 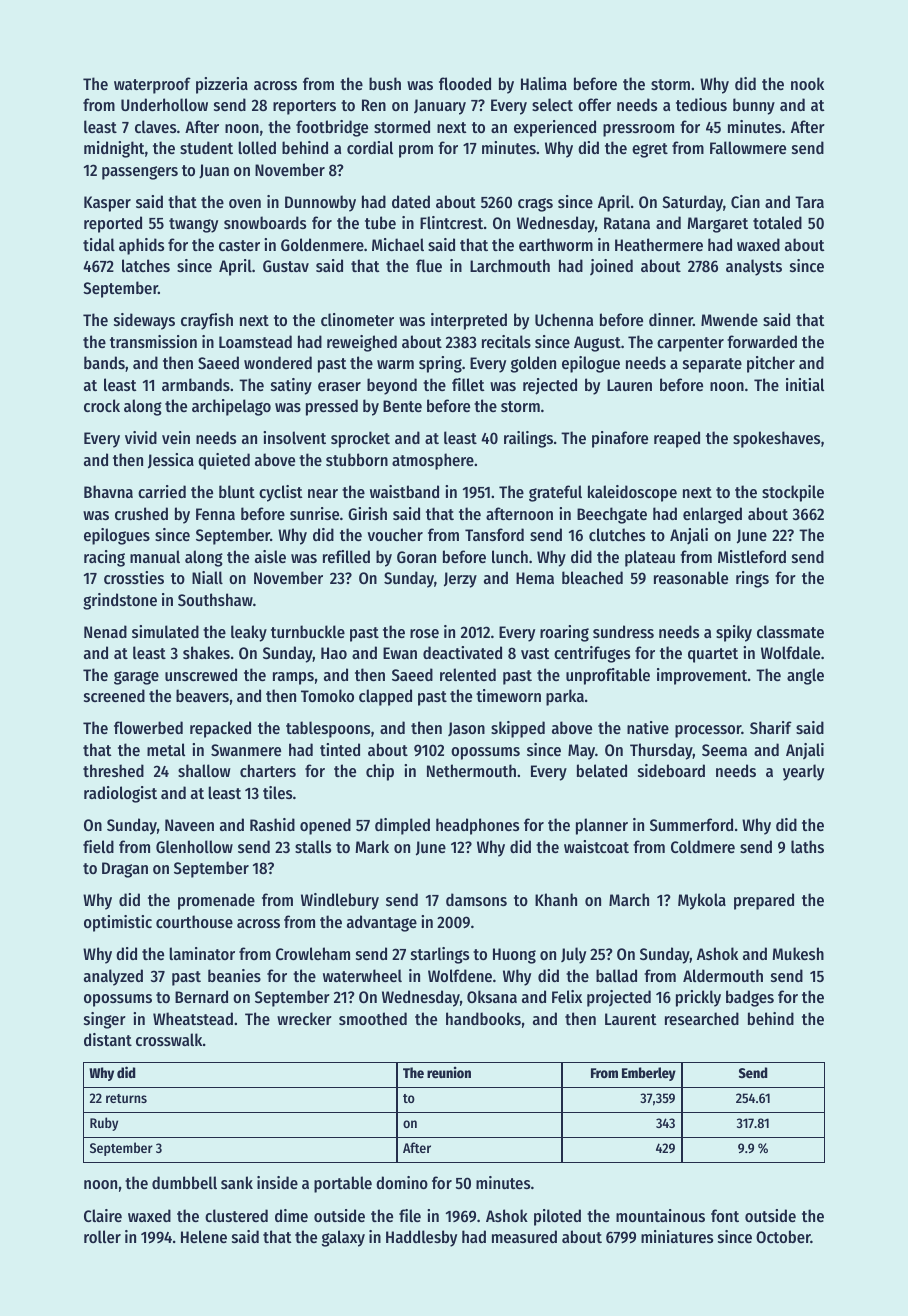 What do you see at coordinates (638, 130) in the image?
I see `pressroom` at bounding box center [638, 130].
